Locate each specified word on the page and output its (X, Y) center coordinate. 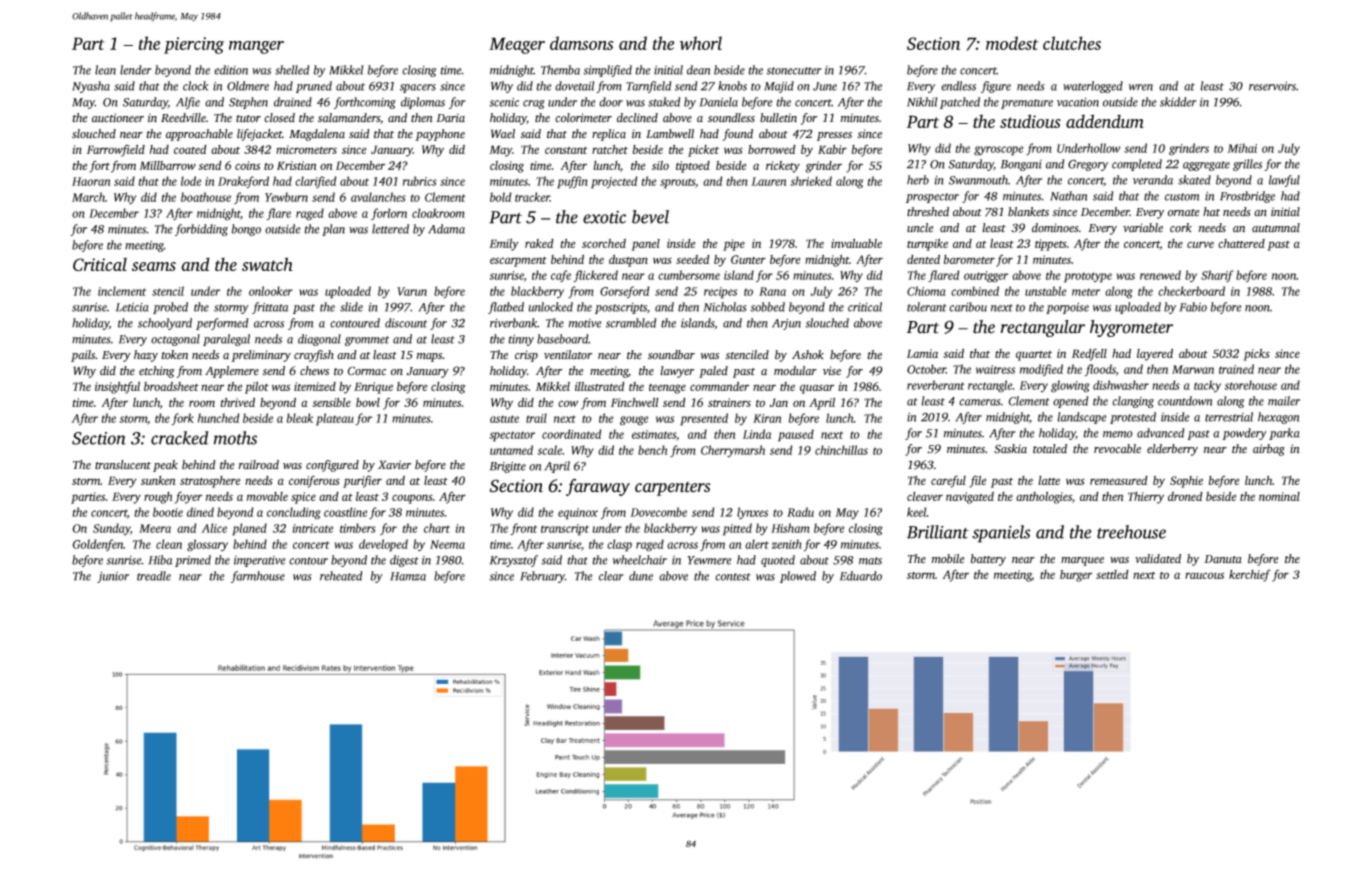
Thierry (1146, 498)
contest (733, 577)
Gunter (748, 259)
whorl (701, 43)
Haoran (91, 181)
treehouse (1131, 532)
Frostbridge (1247, 197)
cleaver (925, 496)
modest (1012, 43)
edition (231, 70)
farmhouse (258, 577)
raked (539, 243)
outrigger (986, 277)
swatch (267, 264)
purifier (362, 481)
